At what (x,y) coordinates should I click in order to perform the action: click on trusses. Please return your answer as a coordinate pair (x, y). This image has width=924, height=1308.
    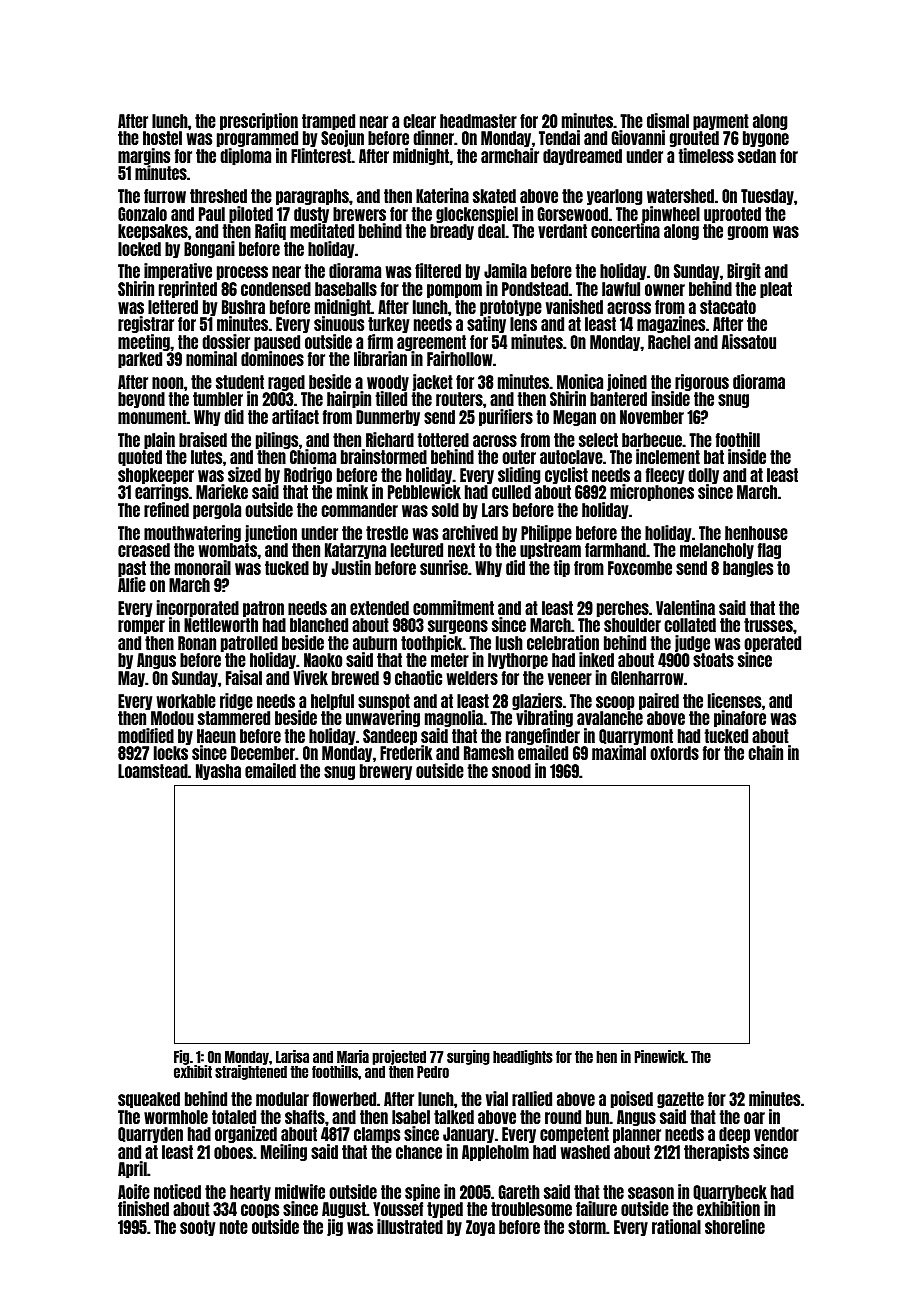
    Looking at the image, I should click on (768, 625).
